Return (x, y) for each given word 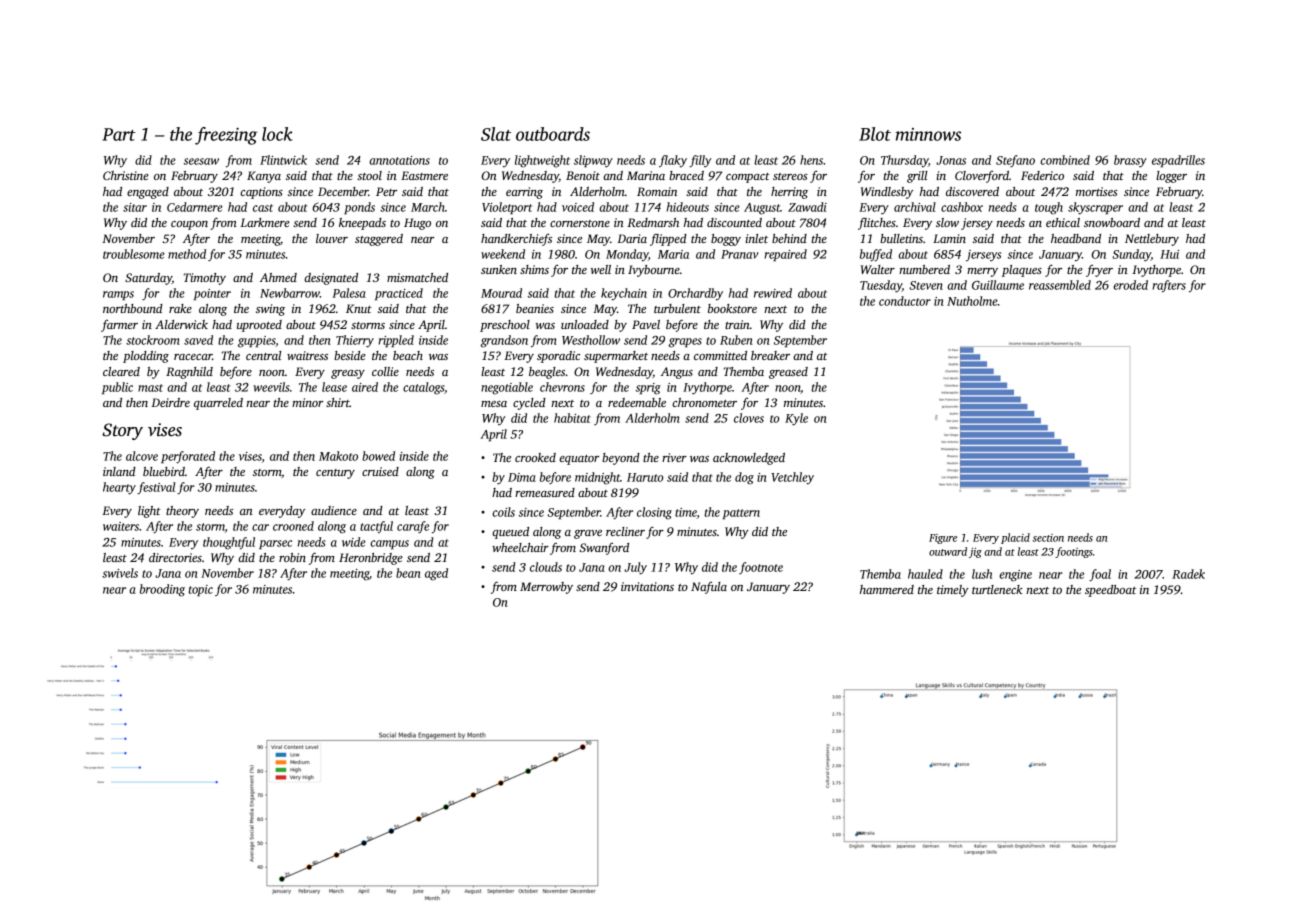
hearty (119, 488)
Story (123, 431)
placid (1015, 538)
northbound (133, 308)
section (1048, 538)
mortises (1097, 191)
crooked (535, 457)
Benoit (583, 175)
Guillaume (998, 285)
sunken (499, 269)
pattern (741, 514)
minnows (928, 134)
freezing (226, 136)
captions (261, 193)
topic (200, 590)
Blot (875, 134)
